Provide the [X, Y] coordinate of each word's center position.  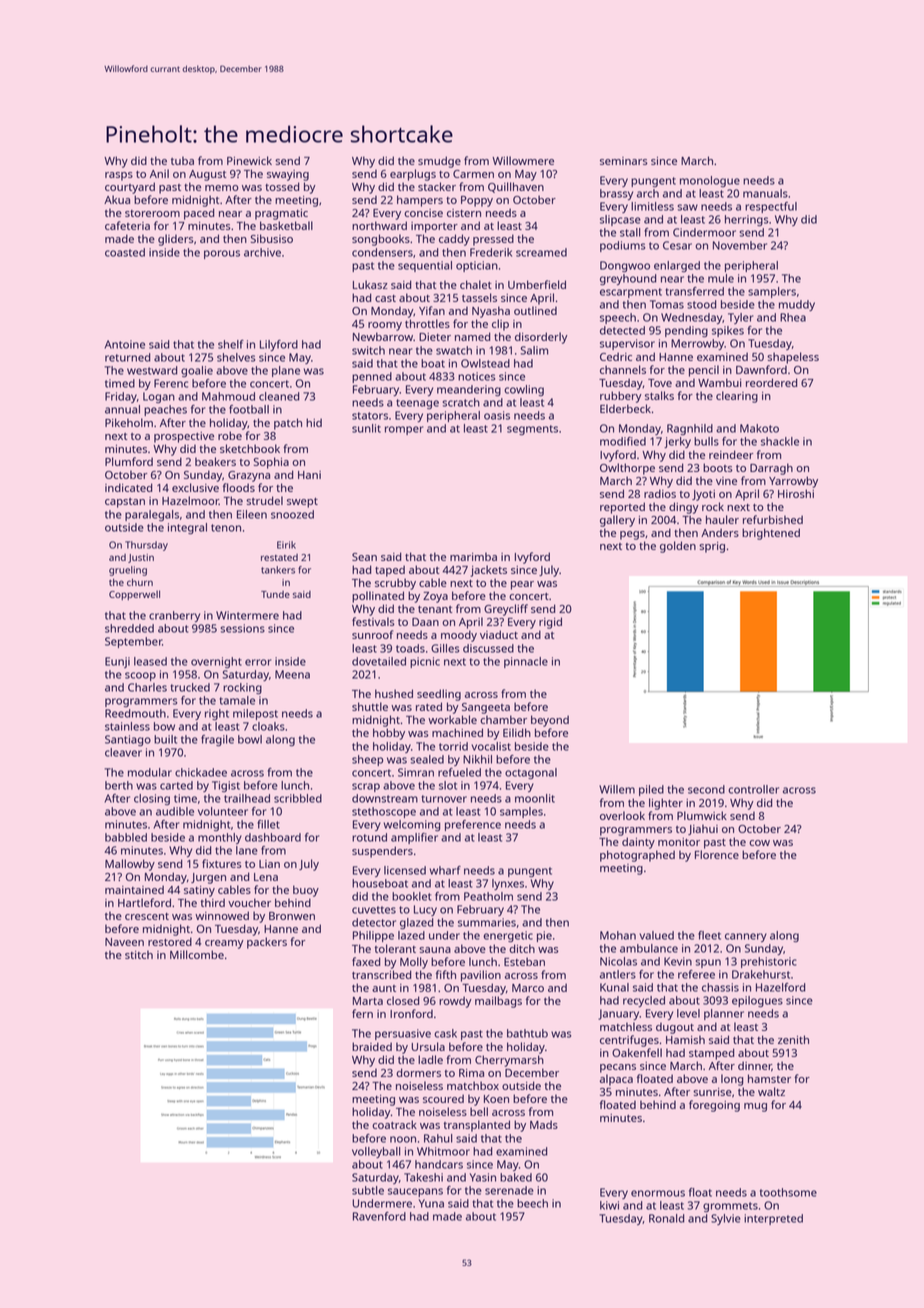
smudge [439, 162]
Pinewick [249, 160]
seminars [624, 161]
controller [753, 789]
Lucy [425, 910]
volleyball [376, 1152]
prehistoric [769, 962]
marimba [473, 556]
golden [678, 547]
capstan [125, 503]
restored [170, 941]
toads [410, 648]
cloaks [268, 726]
